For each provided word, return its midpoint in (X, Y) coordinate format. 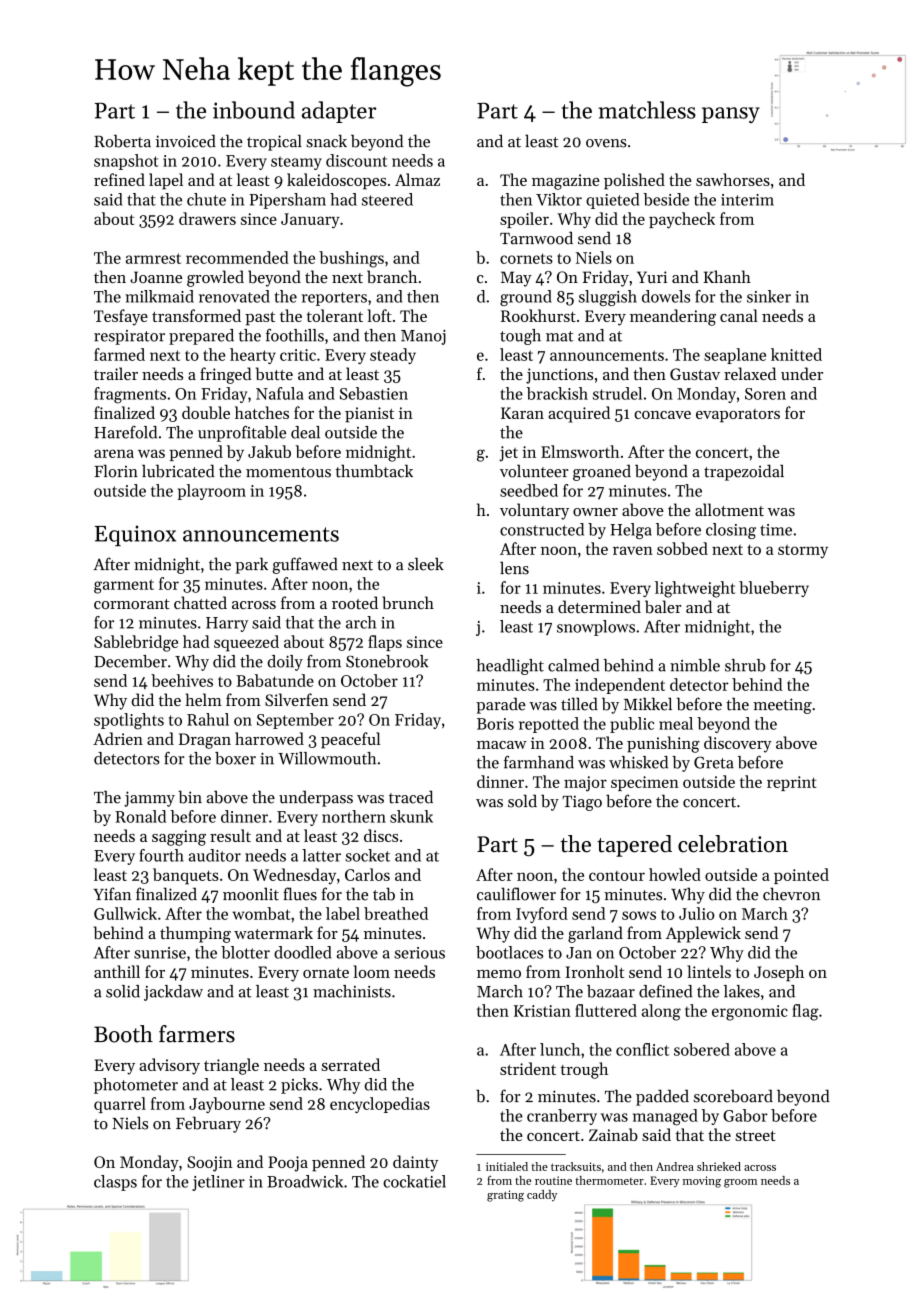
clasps (115, 1183)
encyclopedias (380, 1105)
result (230, 835)
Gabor (745, 1115)
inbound (254, 110)
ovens (606, 143)
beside (666, 199)
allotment (729, 509)
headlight (510, 667)
